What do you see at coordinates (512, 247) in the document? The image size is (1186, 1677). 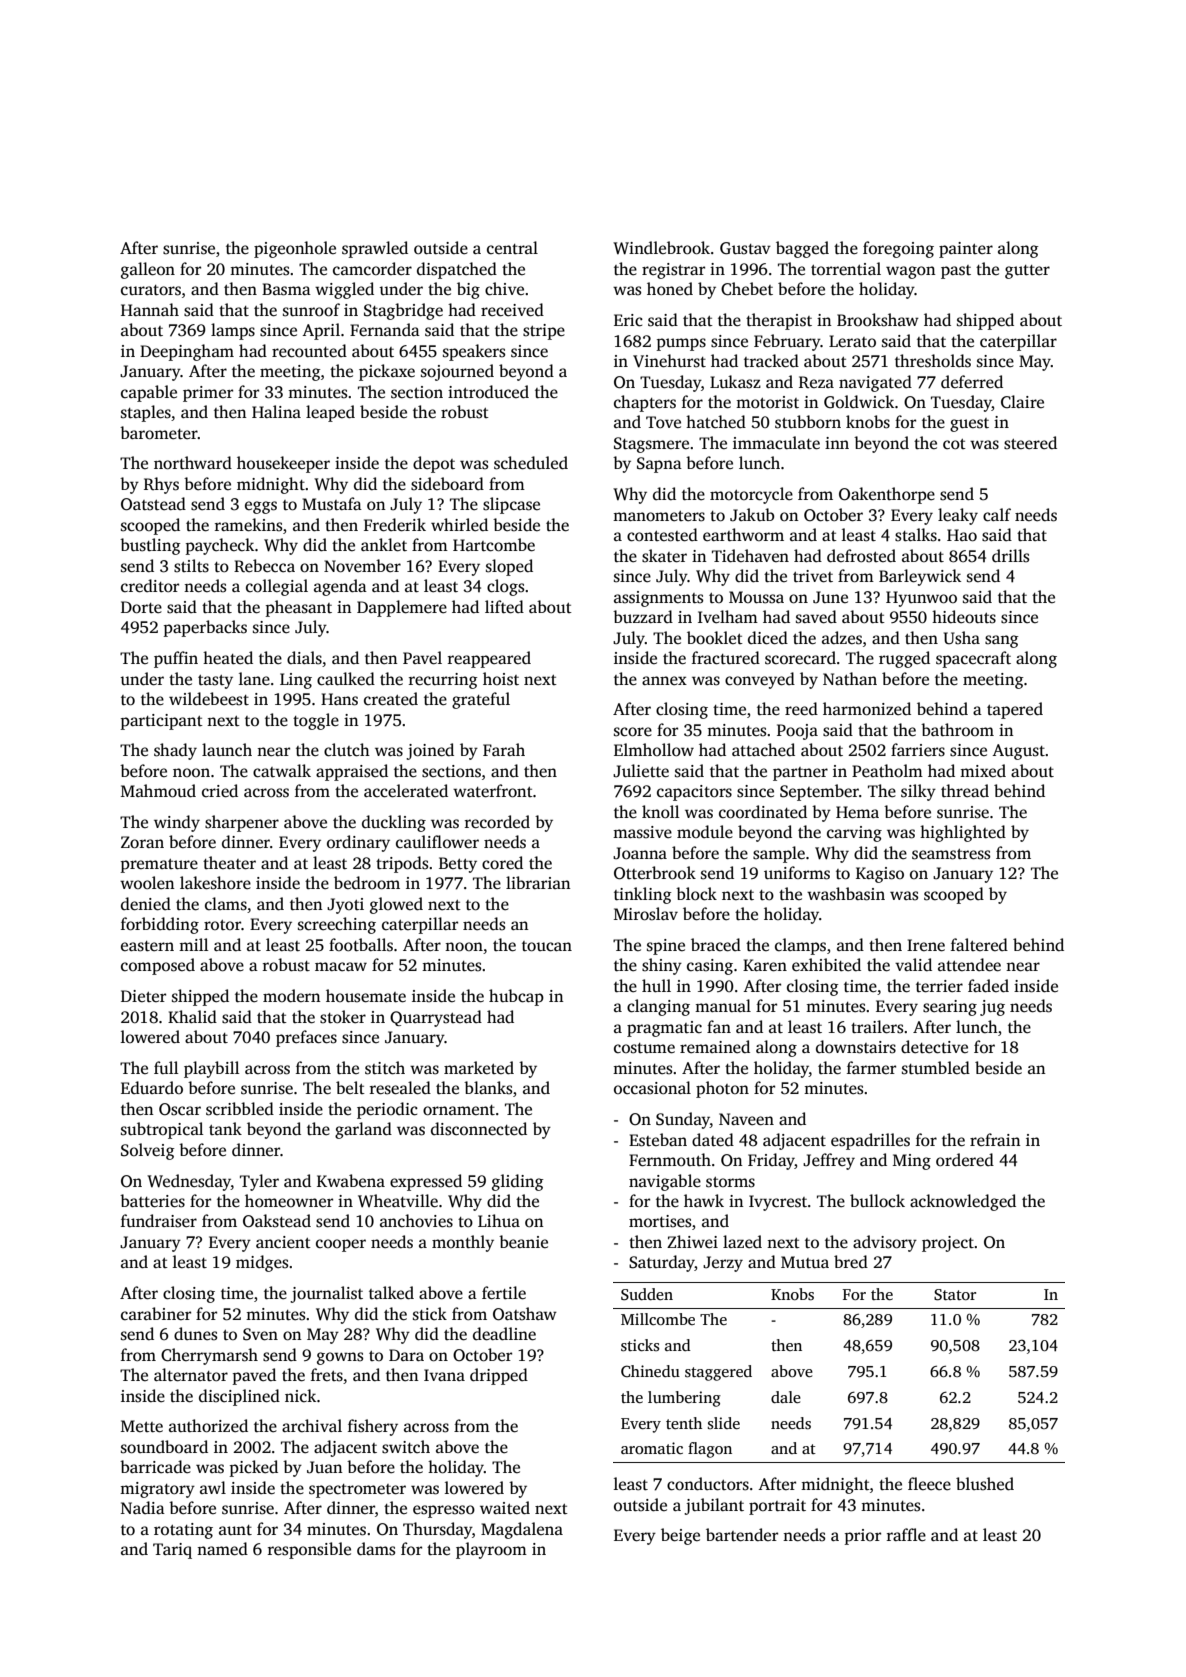 I see `central` at bounding box center [512, 247].
